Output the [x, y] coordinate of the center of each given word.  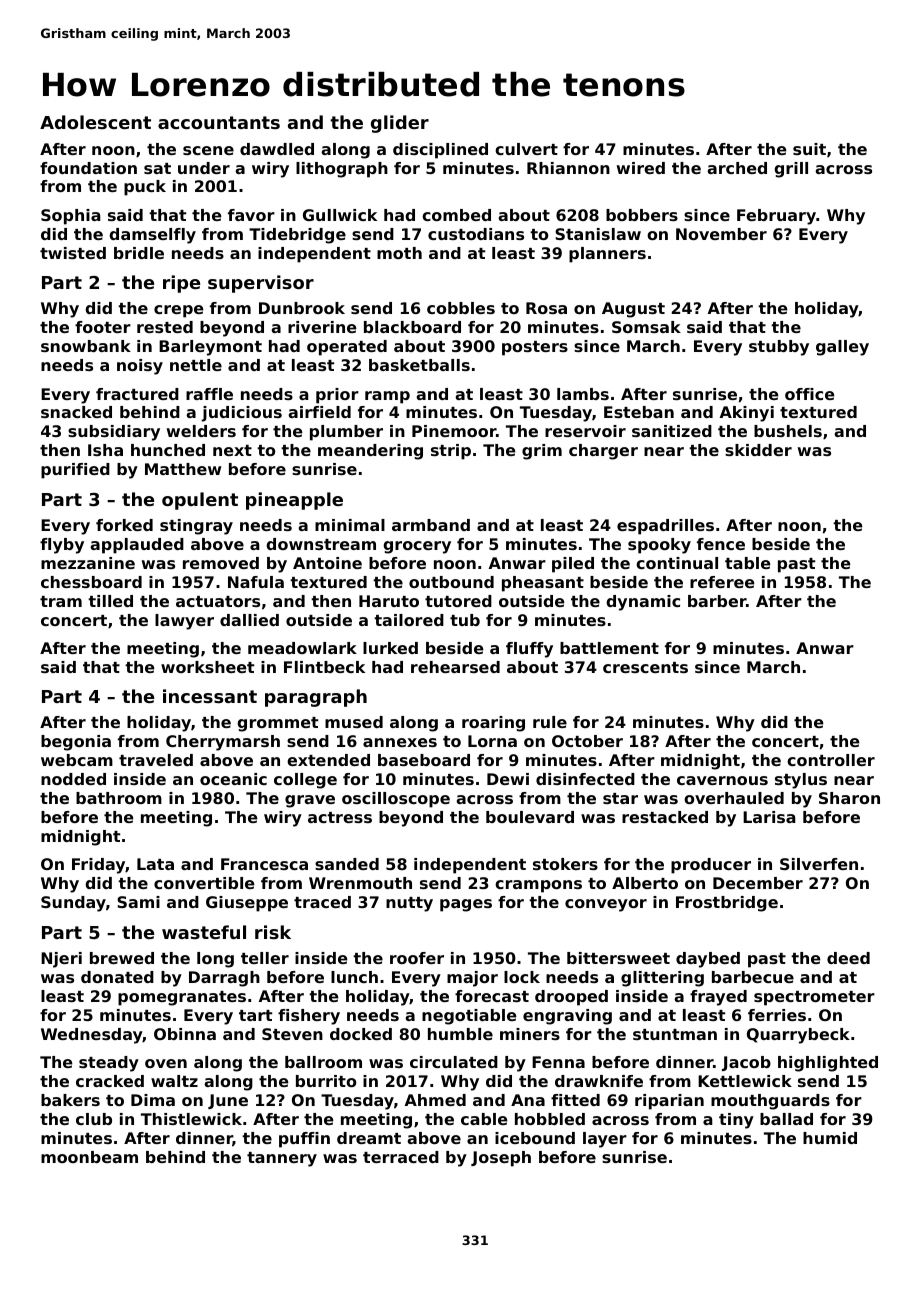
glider [400, 124]
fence [721, 544]
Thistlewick [191, 1119]
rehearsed [455, 667]
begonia [76, 743]
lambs [583, 394]
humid [830, 1138]
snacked [76, 412]
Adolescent [95, 122]
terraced [401, 1157]
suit [809, 149]
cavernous [722, 780]
